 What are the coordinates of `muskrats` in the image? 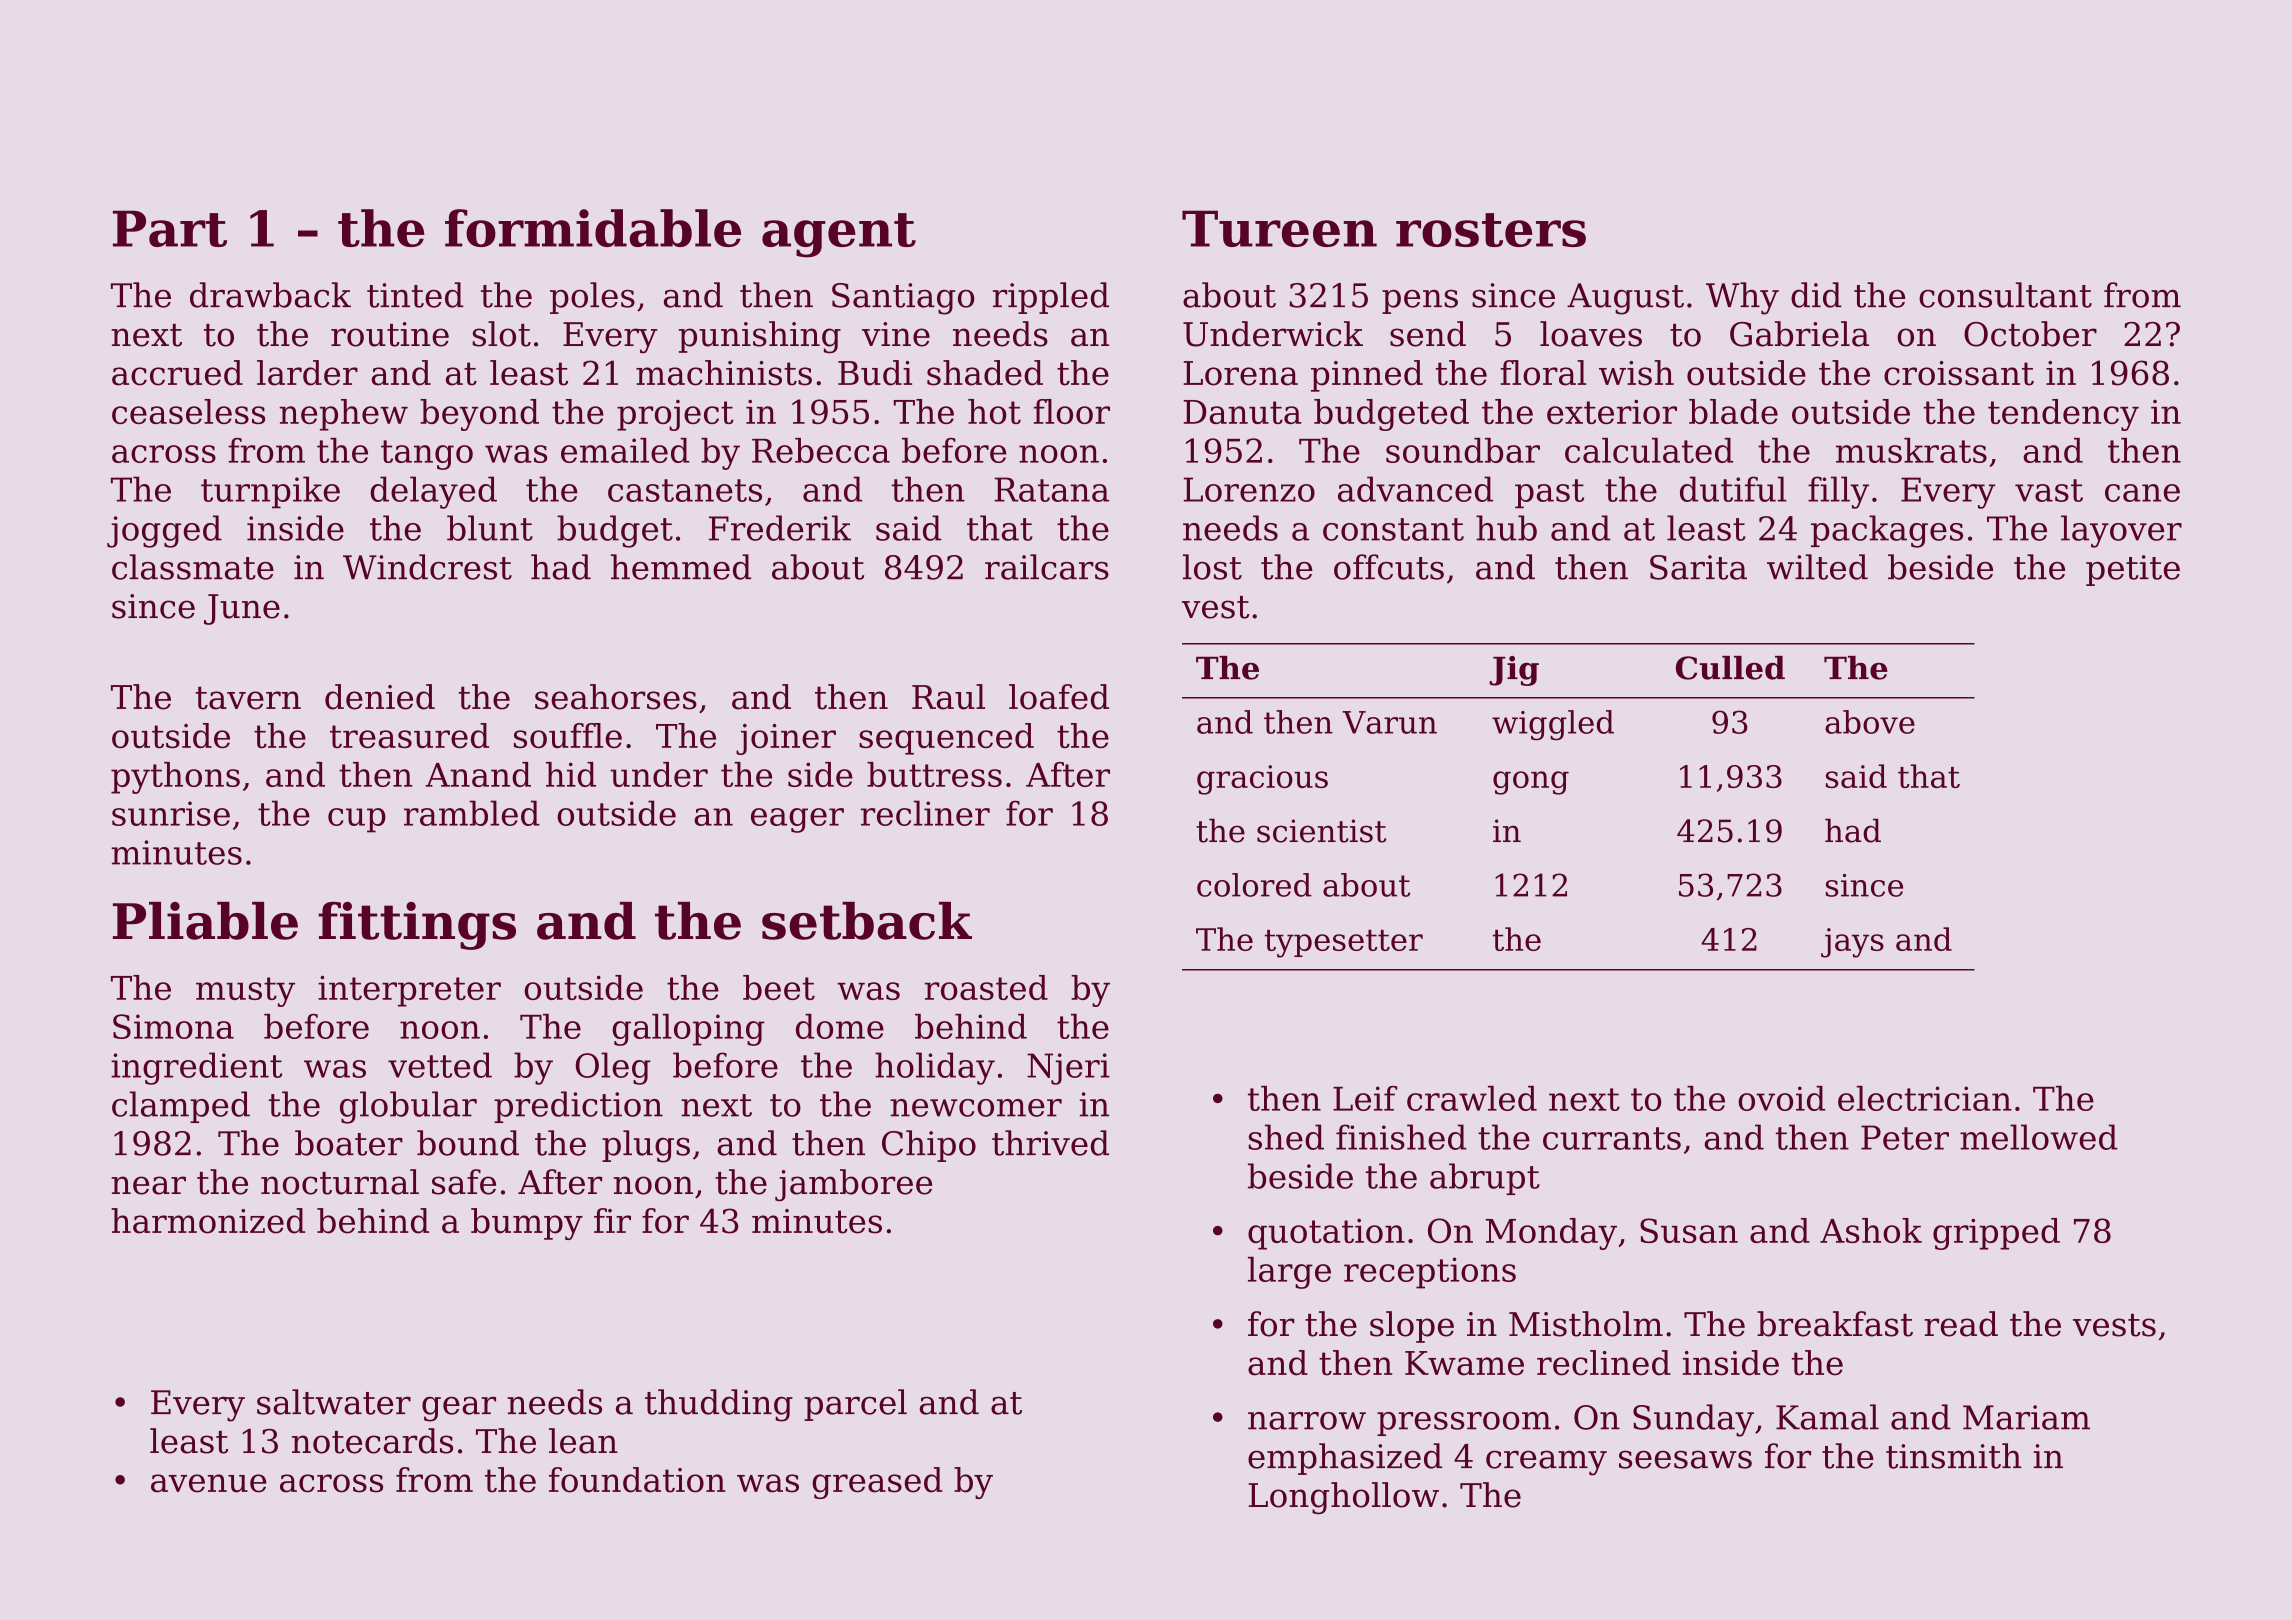 It's located at (1911, 450).
